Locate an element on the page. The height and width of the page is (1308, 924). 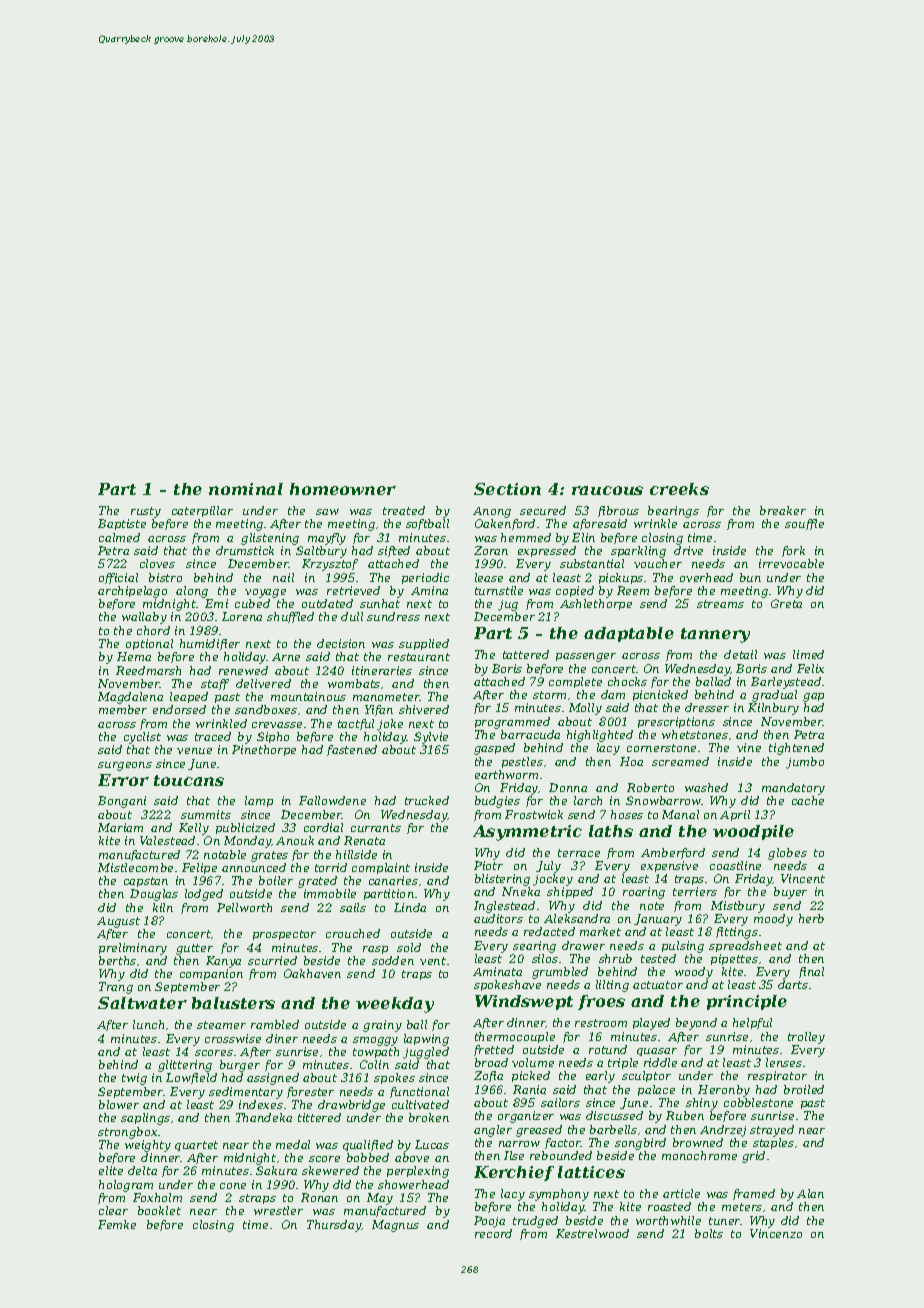
homeowner is located at coordinates (343, 489).
